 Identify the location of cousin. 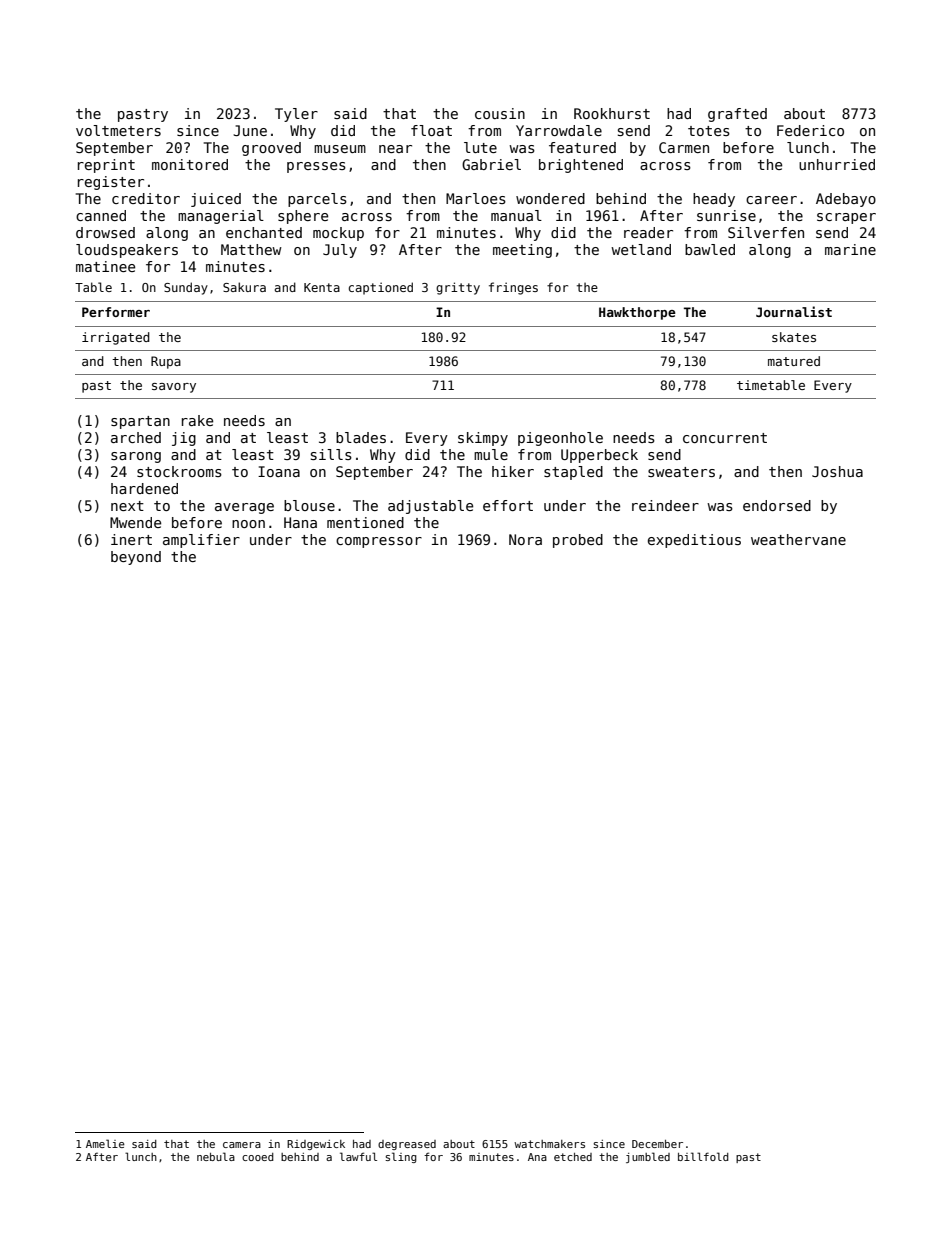
(500, 113).
